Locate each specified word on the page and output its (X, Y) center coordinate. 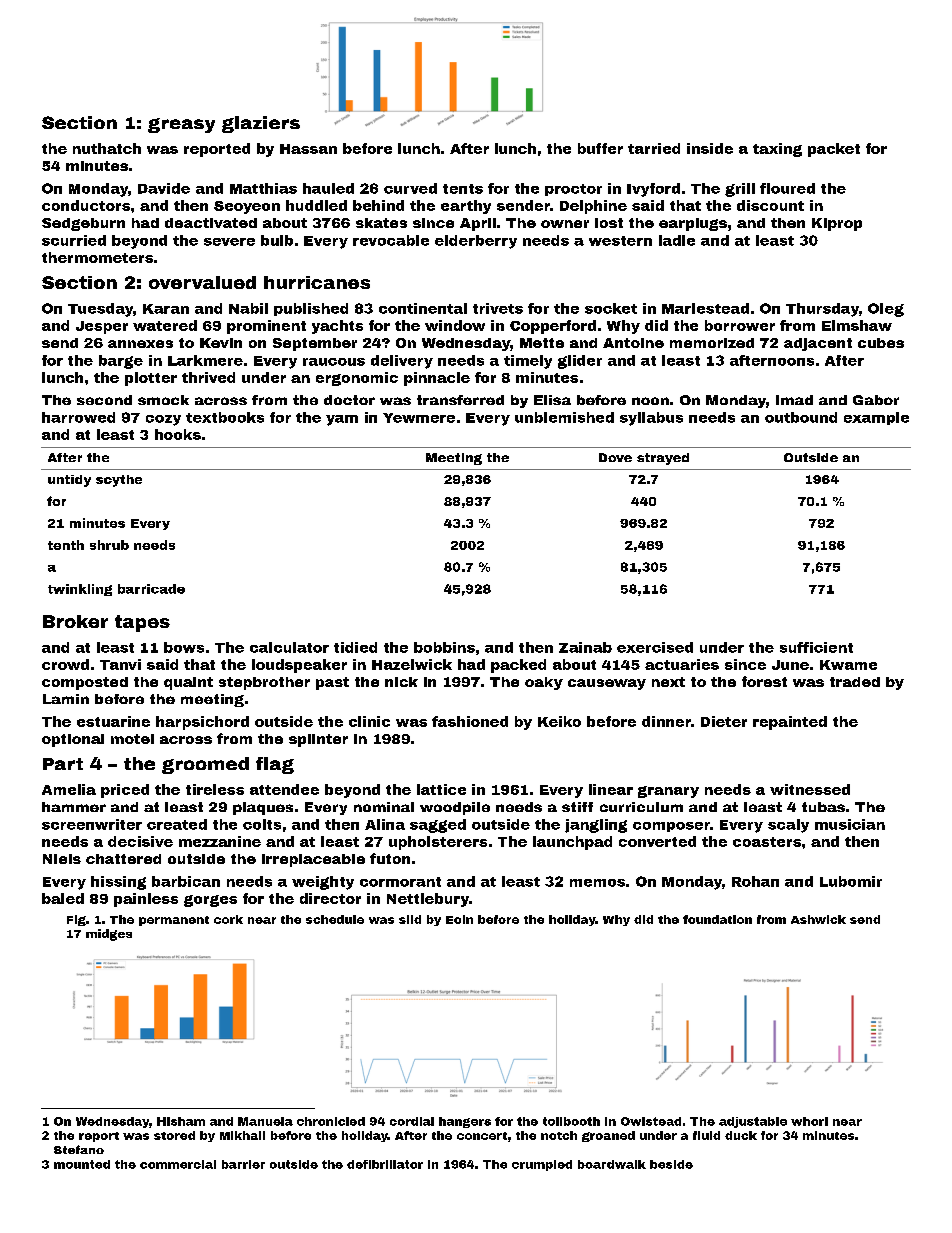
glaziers (261, 124)
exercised (655, 647)
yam (342, 420)
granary (668, 792)
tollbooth (571, 1121)
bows (184, 647)
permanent (174, 921)
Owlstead (651, 1121)
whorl (809, 1121)
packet (834, 150)
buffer (600, 148)
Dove (615, 457)
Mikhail (242, 1135)
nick (401, 682)
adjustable (753, 1122)
